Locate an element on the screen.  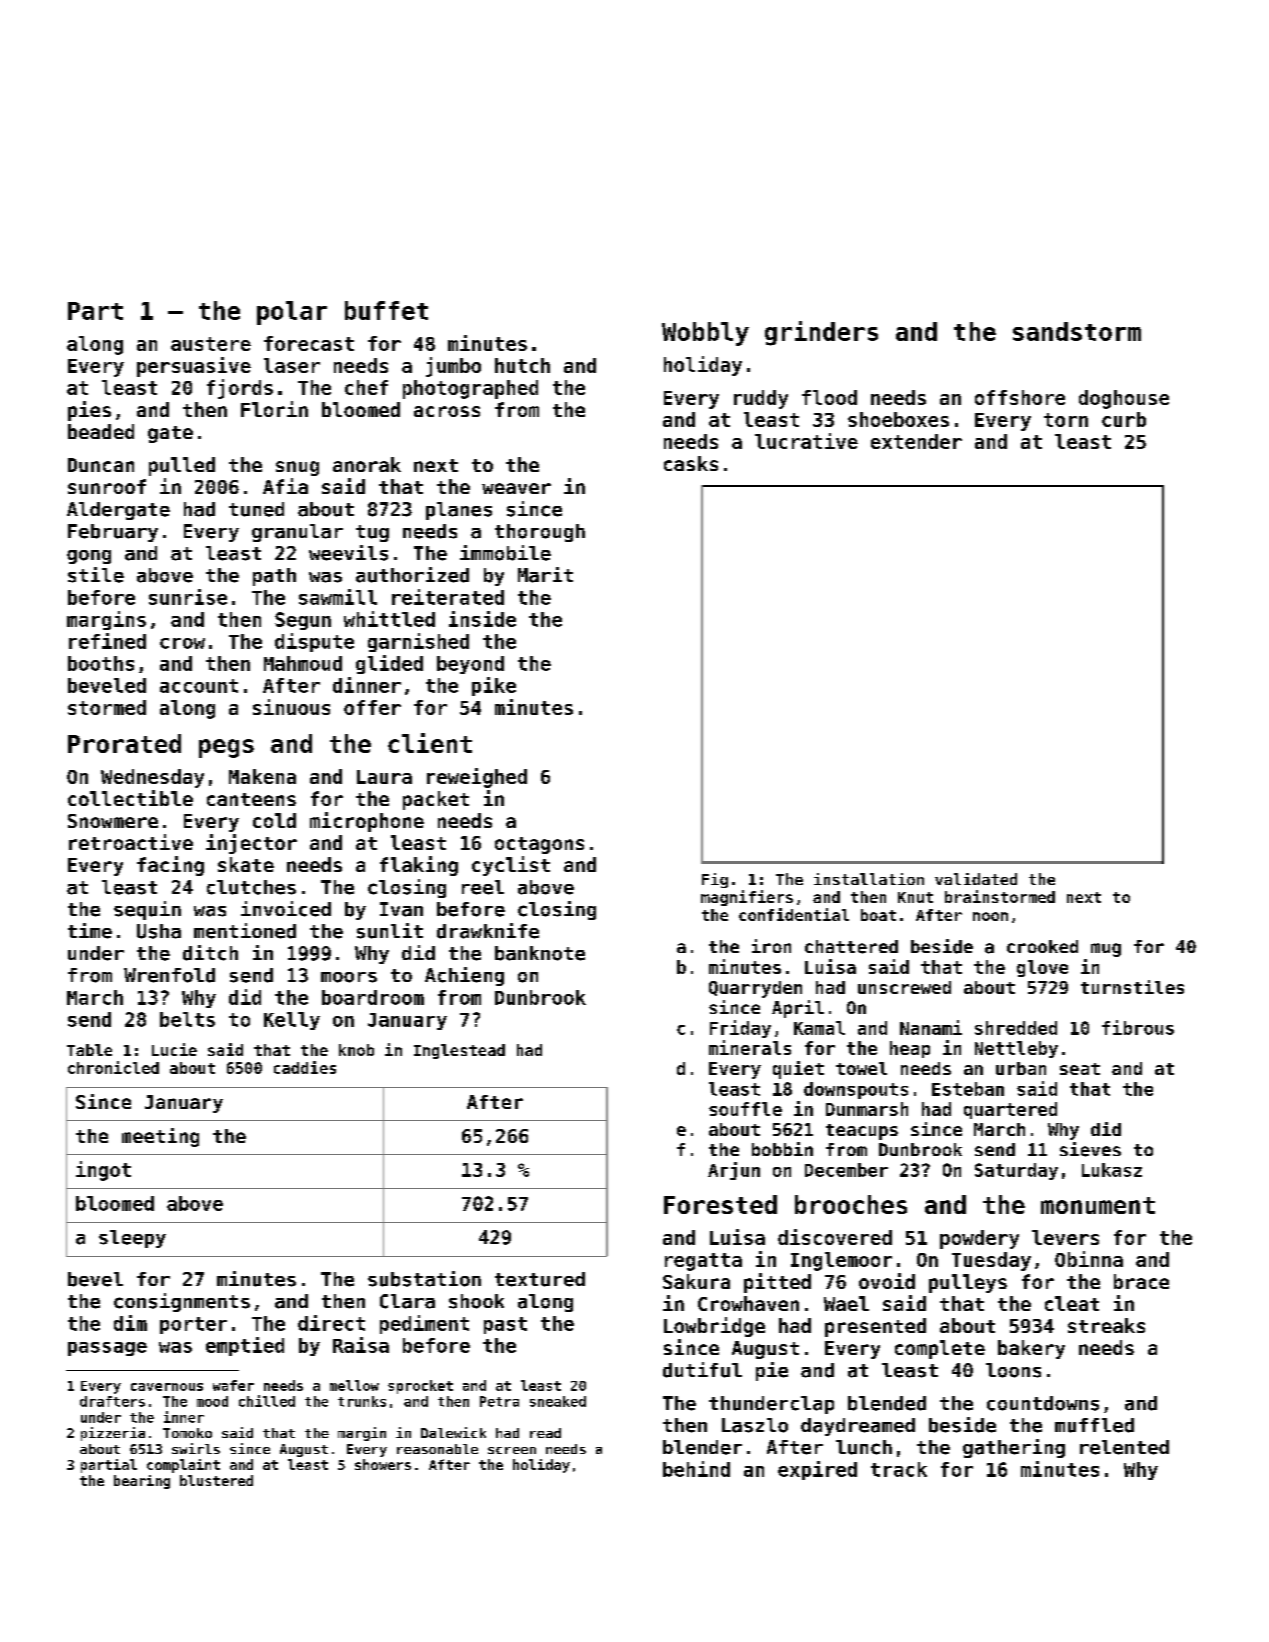
lucrative is located at coordinates (806, 441).
